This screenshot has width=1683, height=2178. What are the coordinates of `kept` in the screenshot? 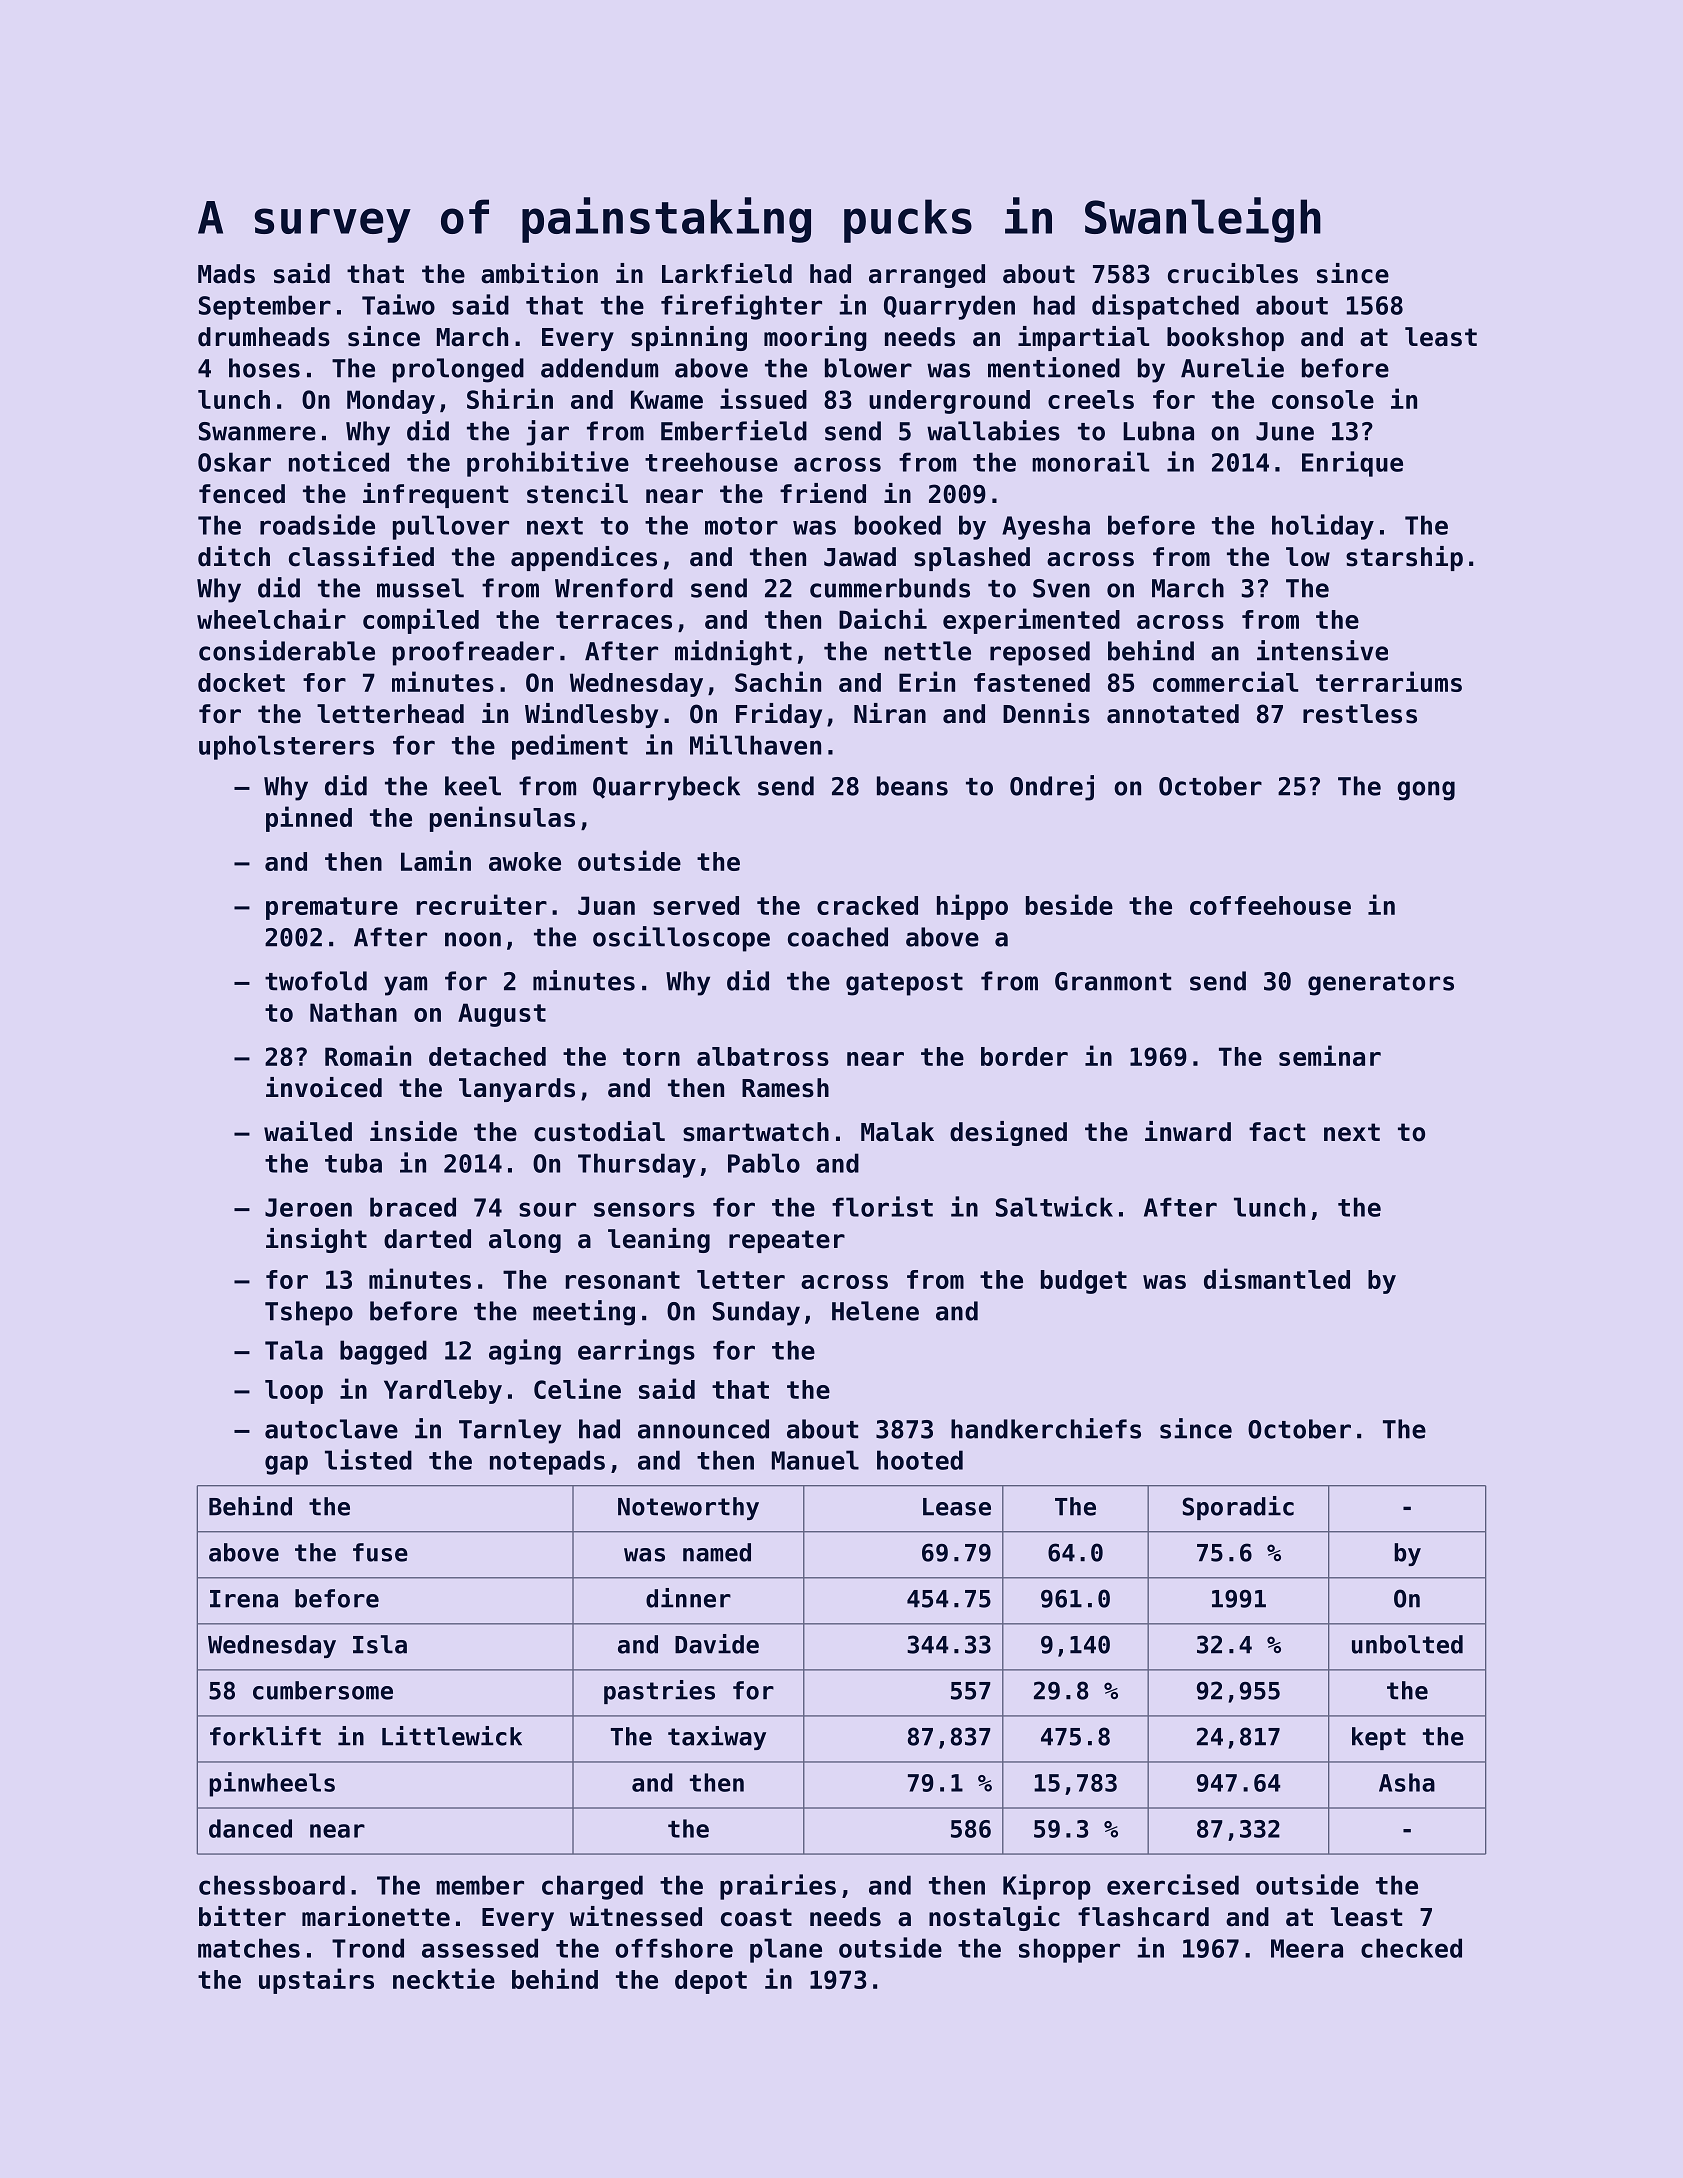 It's located at (1379, 1738).
